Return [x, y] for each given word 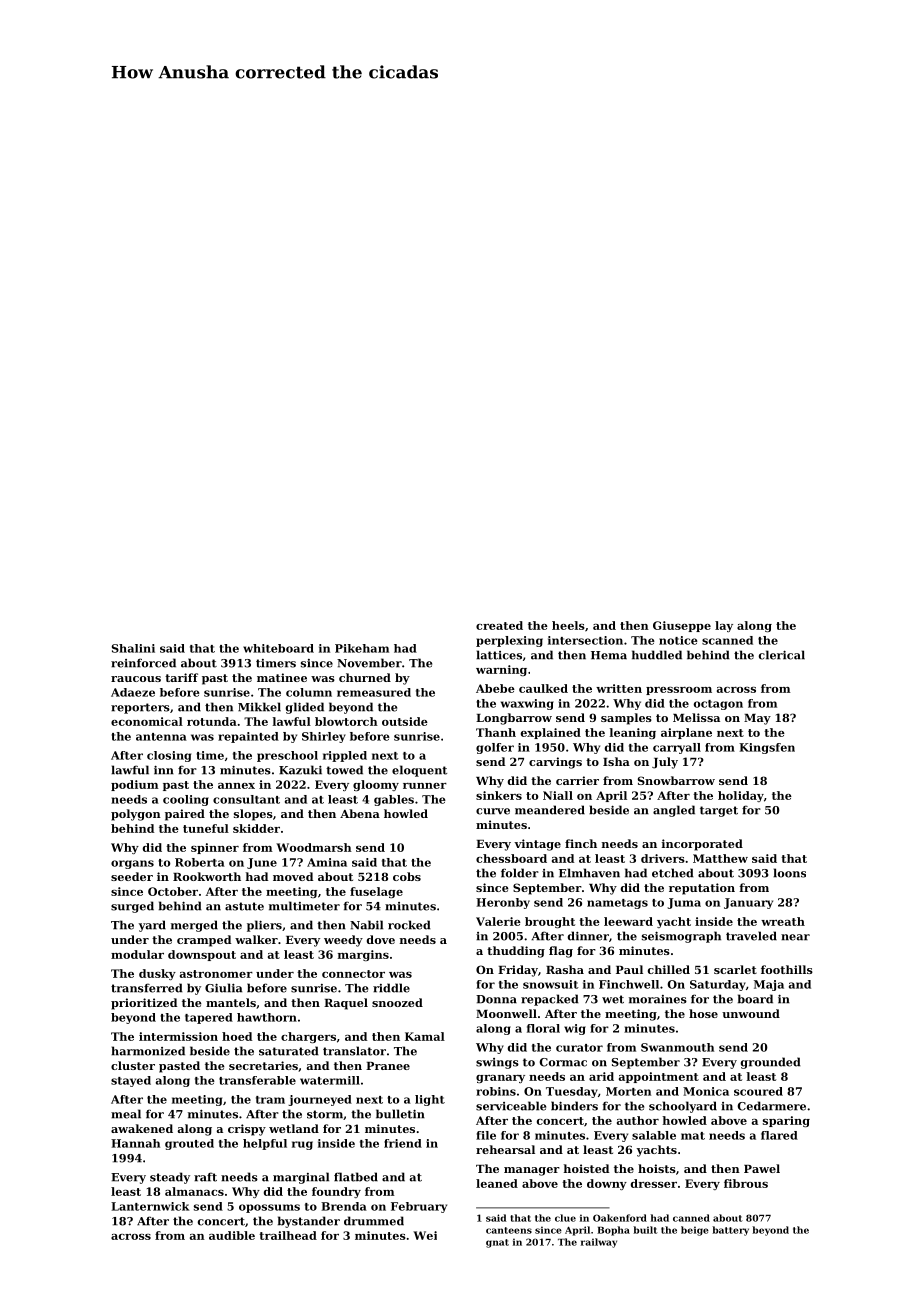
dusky [157, 974]
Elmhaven [589, 873]
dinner [588, 936]
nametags [617, 904]
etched [673, 873]
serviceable [511, 1106]
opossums [269, 1208]
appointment [659, 1077]
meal [126, 1114]
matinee [282, 677]
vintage [537, 845]
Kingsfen [767, 748]
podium [135, 785]
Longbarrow [514, 719]
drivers [663, 858]
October [173, 891]
